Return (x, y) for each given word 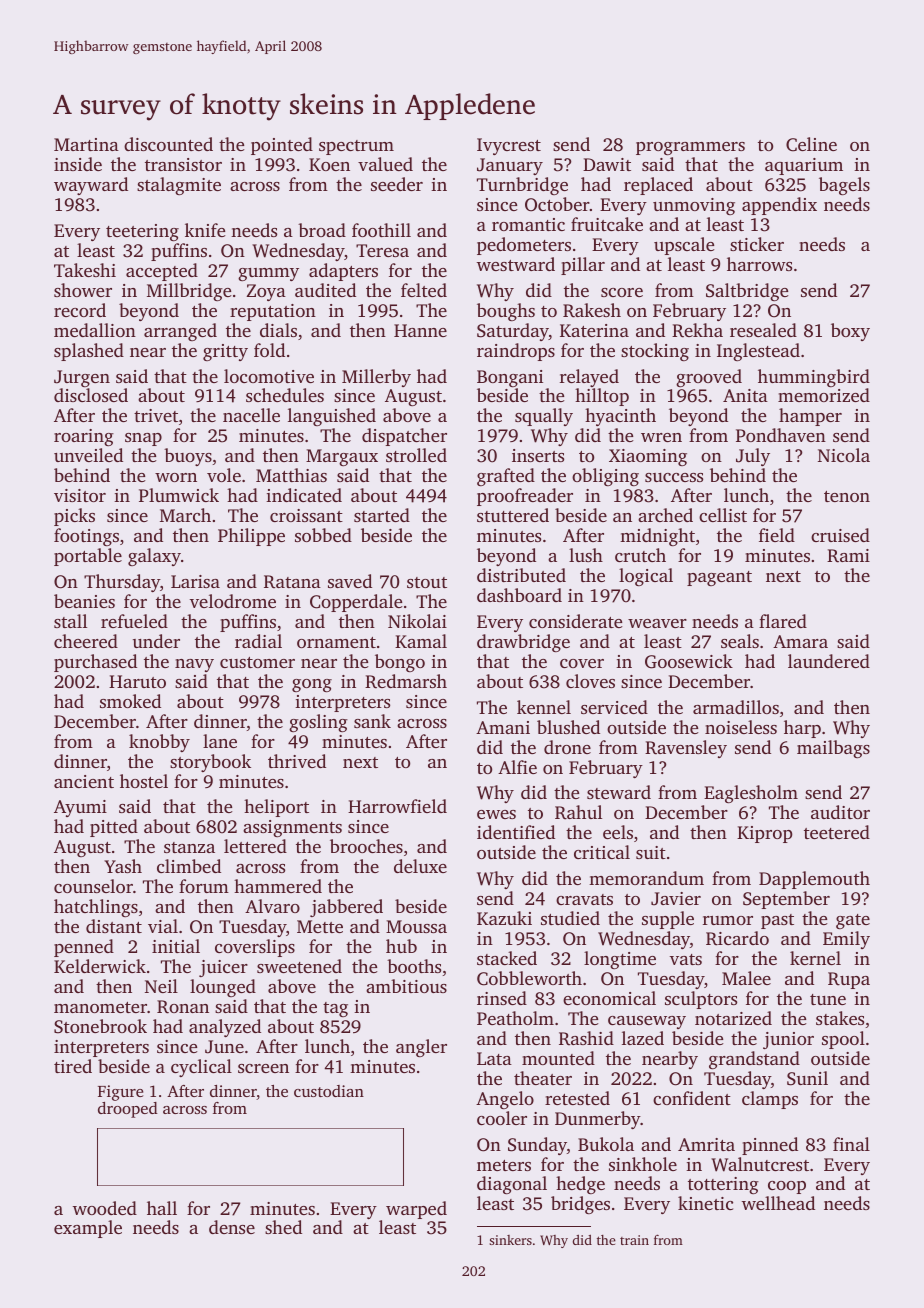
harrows (759, 264)
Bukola (606, 1144)
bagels (844, 186)
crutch (640, 555)
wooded (105, 1208)
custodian (329, 1091)
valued (385, 164)
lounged (223, 988)
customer (257, 662)
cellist (723, 515)
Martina (86, 144)
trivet (156, 415)
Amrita (706, 1144)
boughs (506, 312)
